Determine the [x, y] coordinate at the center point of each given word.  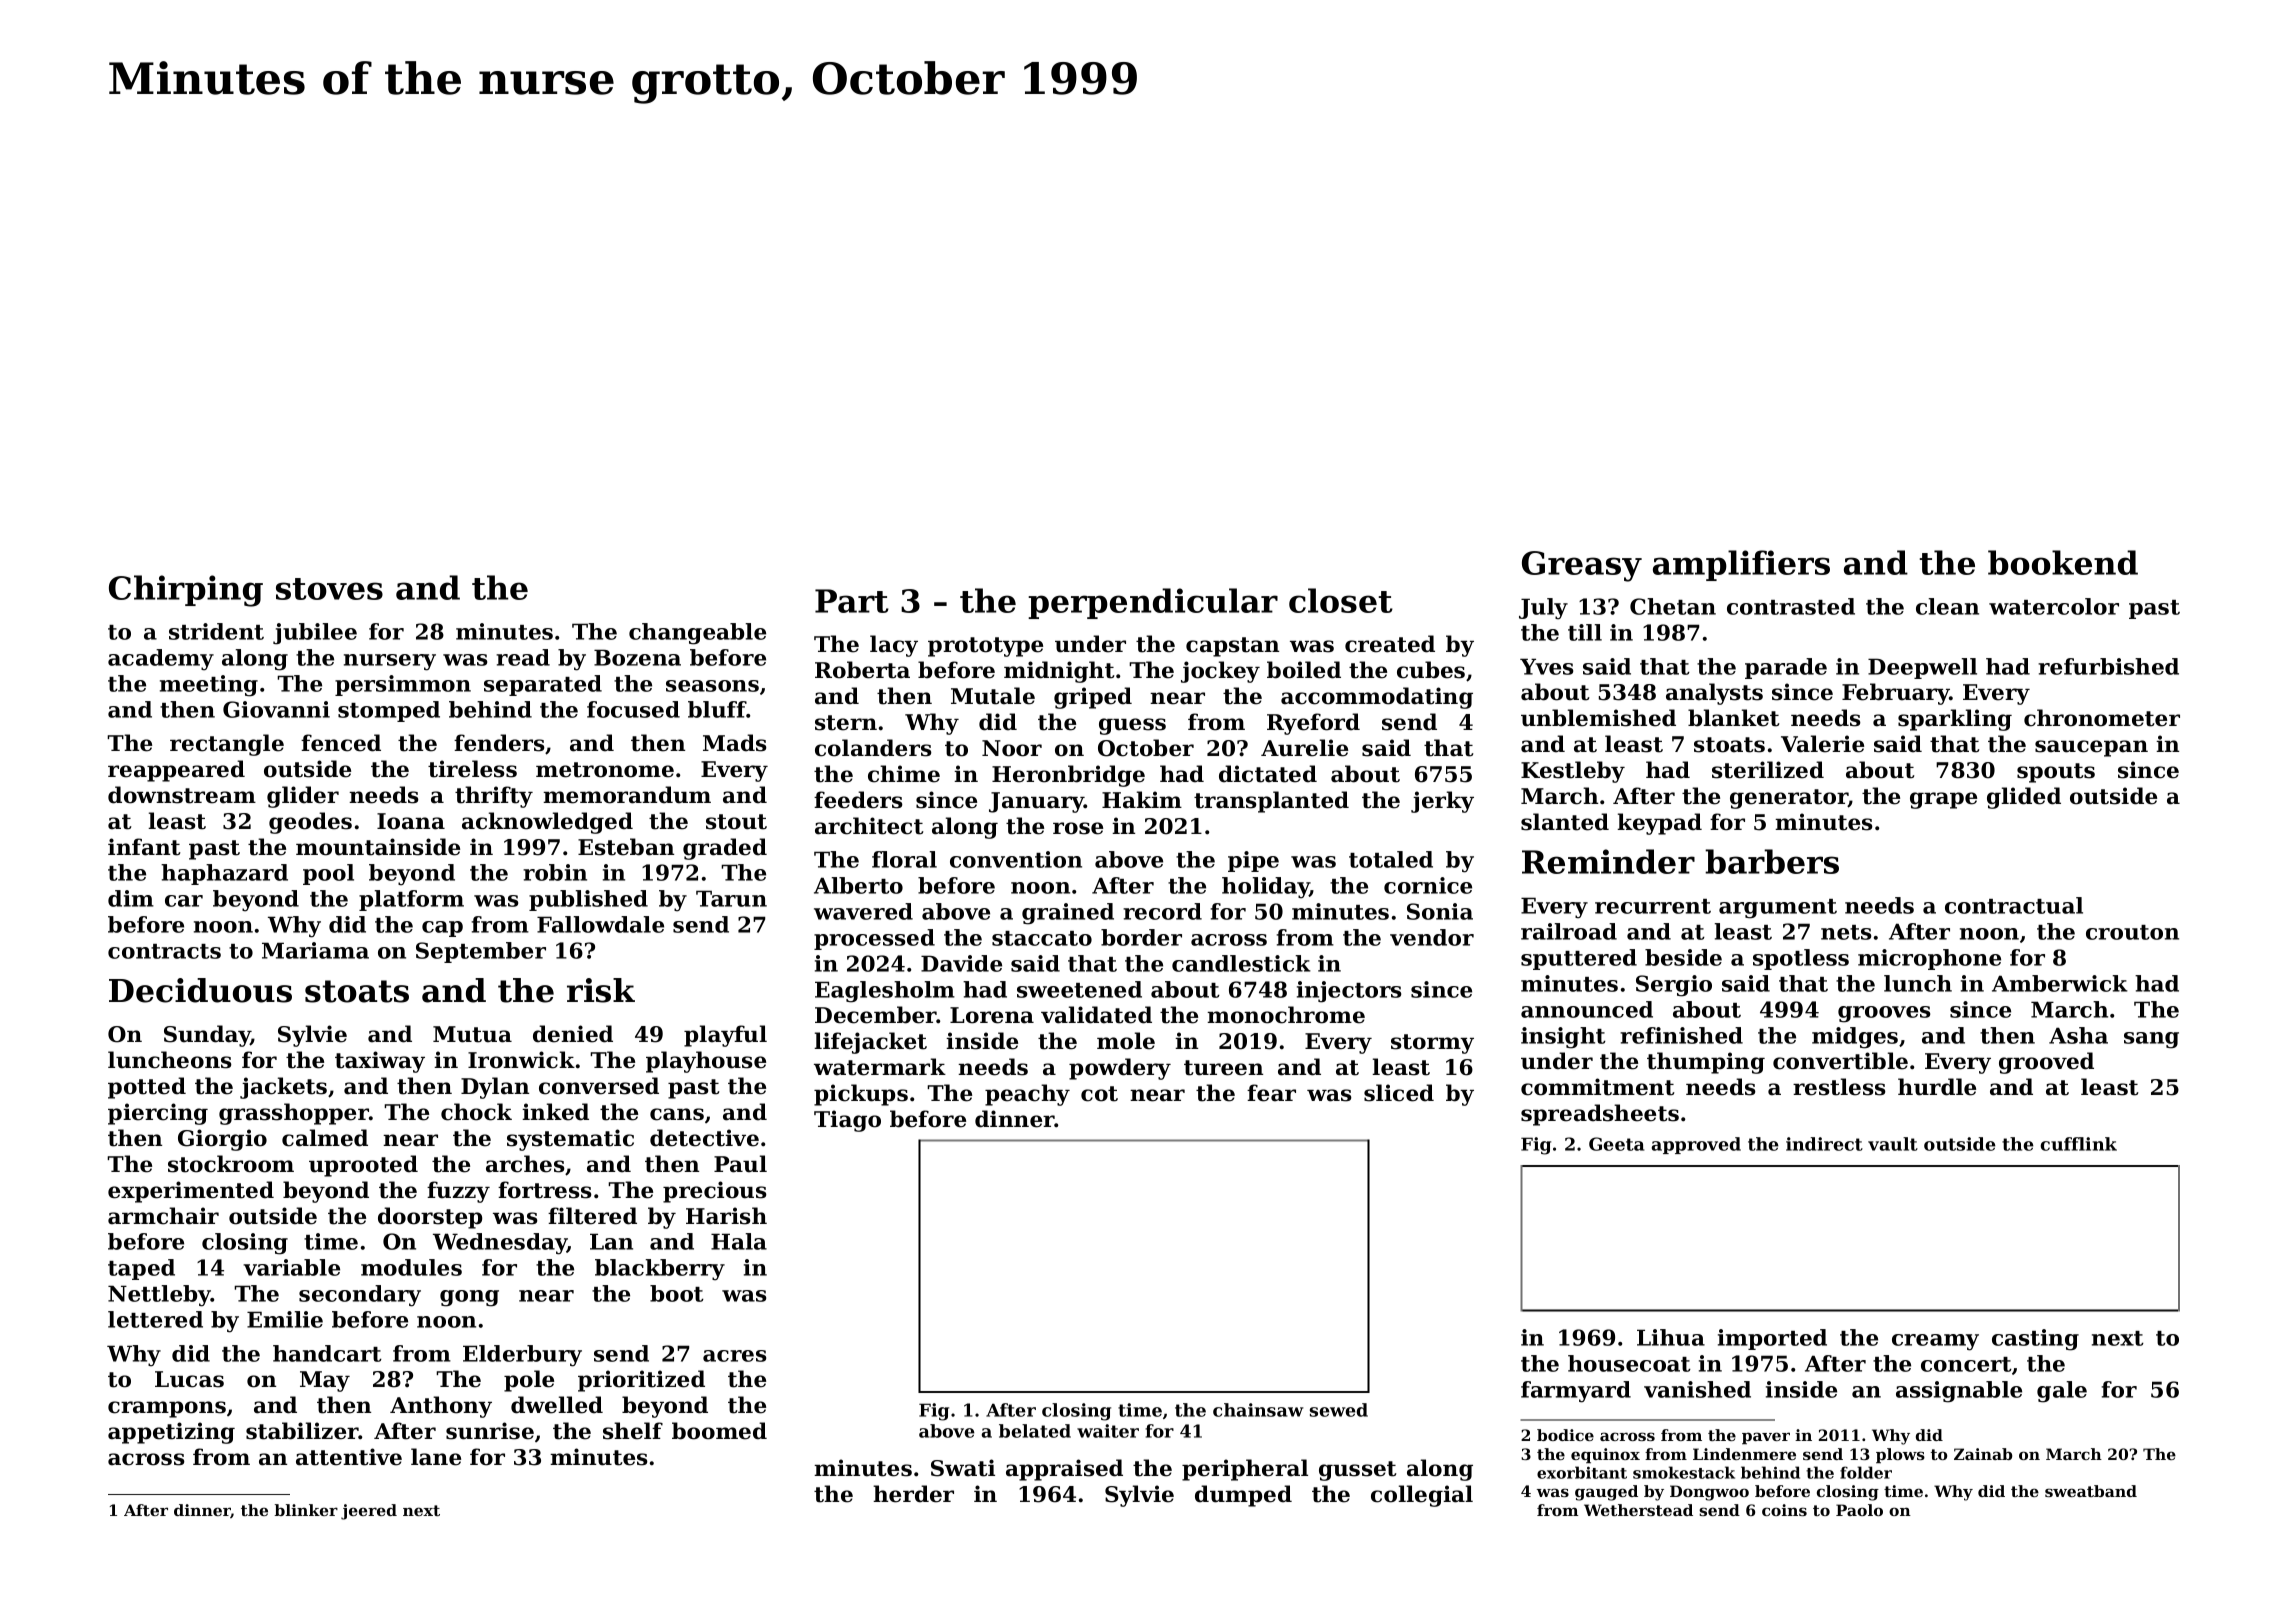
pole [529, 1381]
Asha [2078, 1035]
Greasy [1582, 566]
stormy [1432, 1044]
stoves [329, 589]
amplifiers [1741, 565]
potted [147, 1088]
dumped [1243, 1496]
